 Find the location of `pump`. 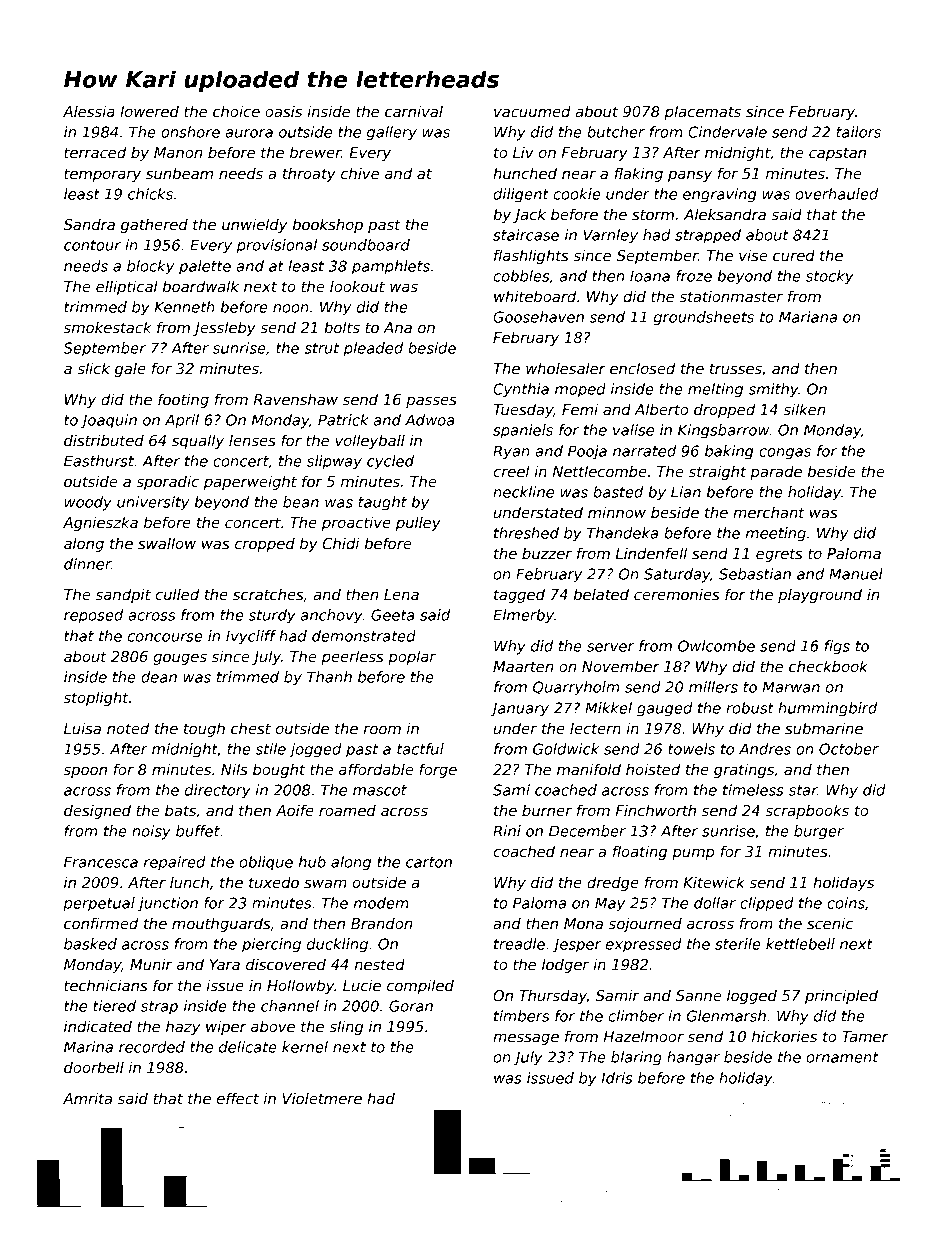

pump is located at coordinates (693, 854).
